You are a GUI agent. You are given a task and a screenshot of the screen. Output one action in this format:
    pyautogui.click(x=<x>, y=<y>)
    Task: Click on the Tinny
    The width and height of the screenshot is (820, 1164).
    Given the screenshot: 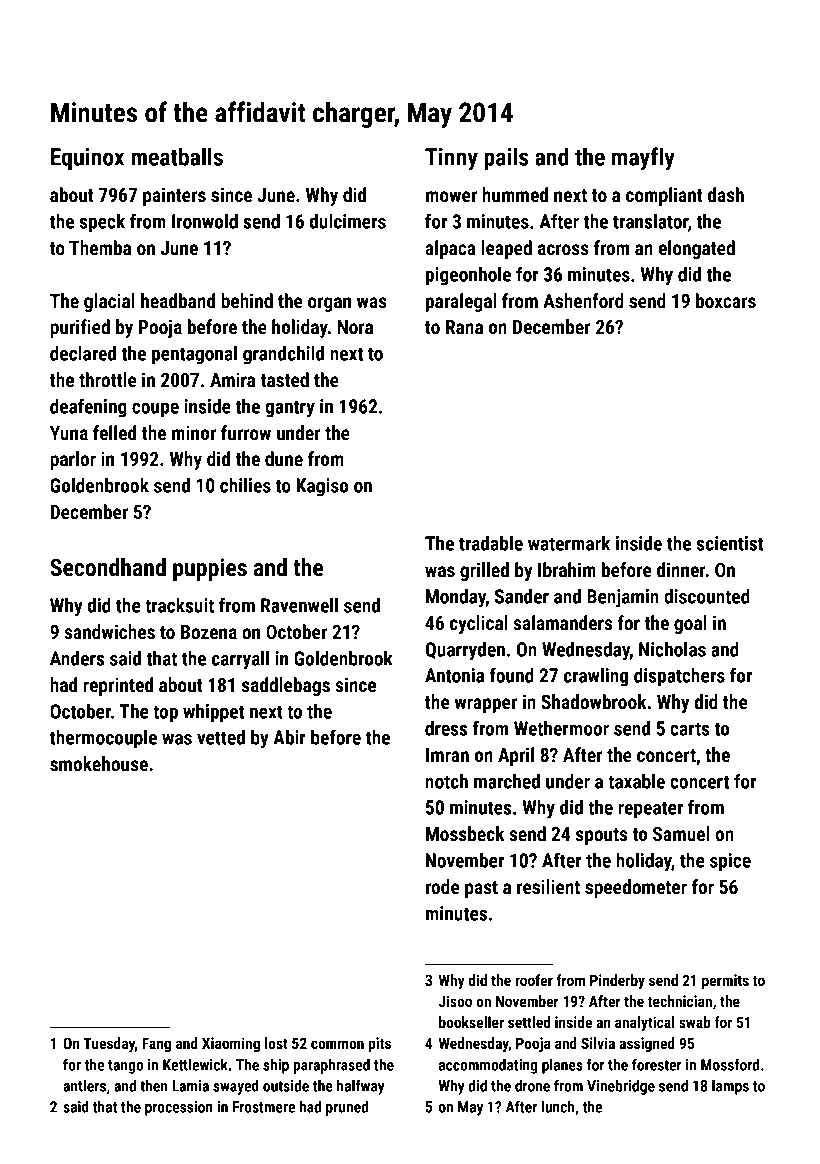 What is the action you would take?
    pyautogui.click(x=451, y=159)
